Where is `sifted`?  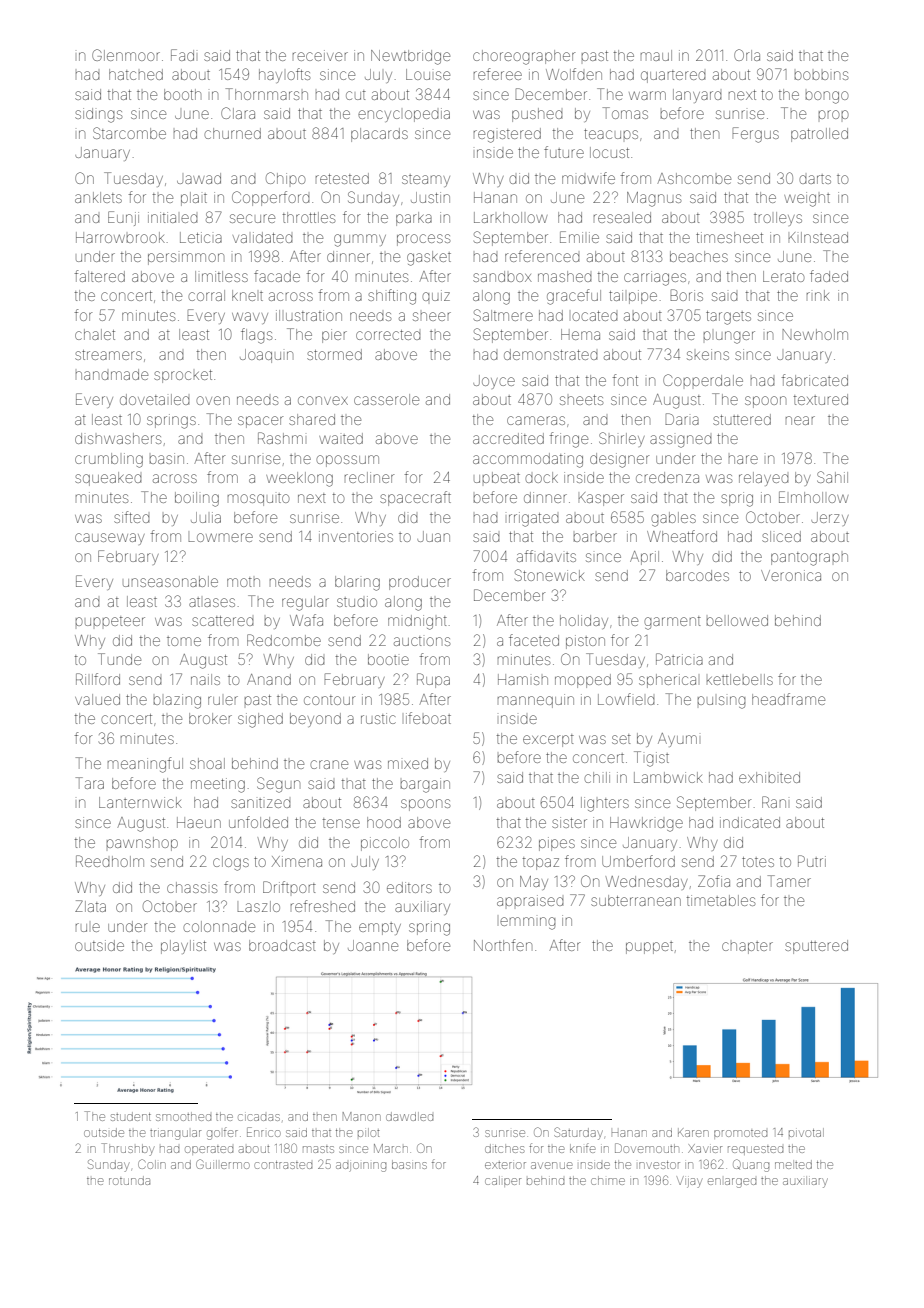 sifted is located at coordinates (132, 517).
